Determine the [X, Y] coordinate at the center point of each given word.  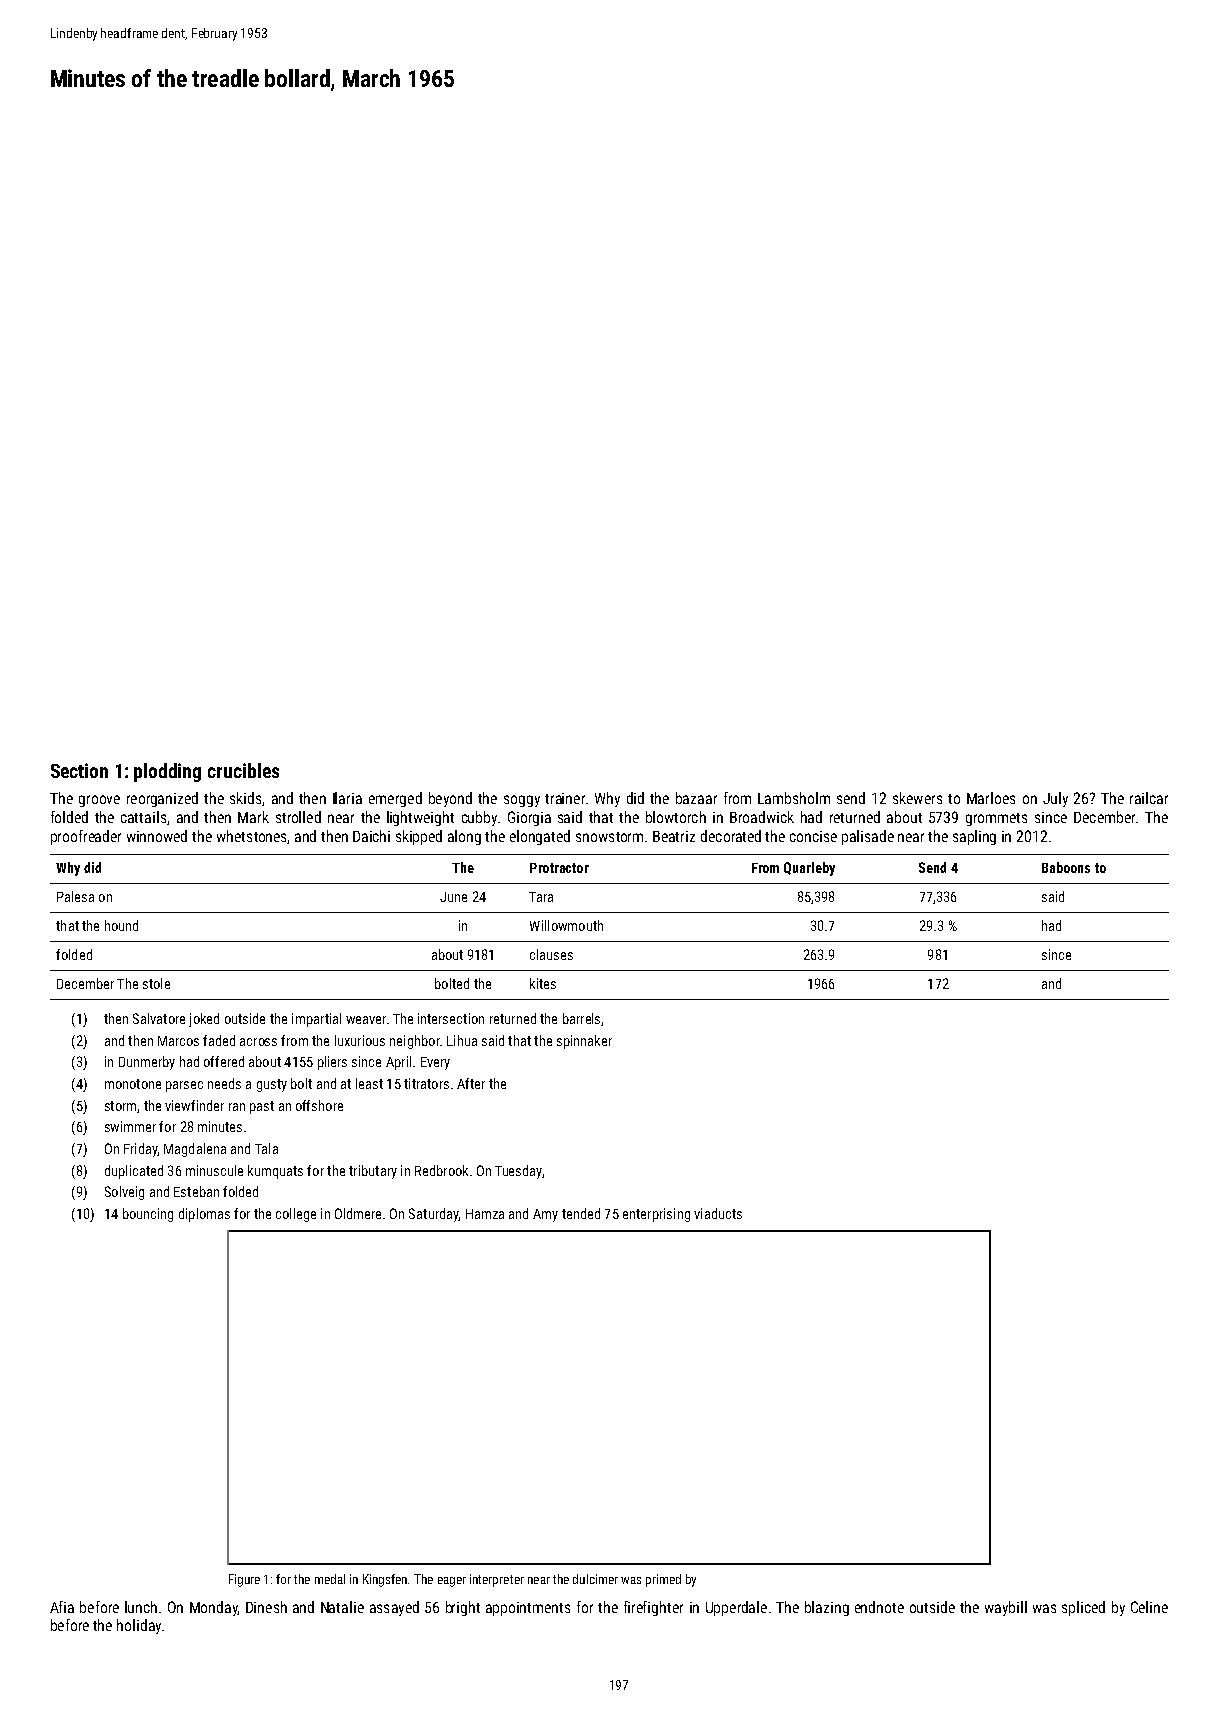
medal [330, 1579]
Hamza [485, 1214]
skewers [917, 798]
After [471, 1083]
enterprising [656, 1215]
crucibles [243, 770]
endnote [879, 1607]
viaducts [718, 1213]
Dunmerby [147, 1063]
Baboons [1066, 867]
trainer [565, 798]
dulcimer [595, 1579]
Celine [1149, 1607]
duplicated [134, 1172]
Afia [62, 1607]
